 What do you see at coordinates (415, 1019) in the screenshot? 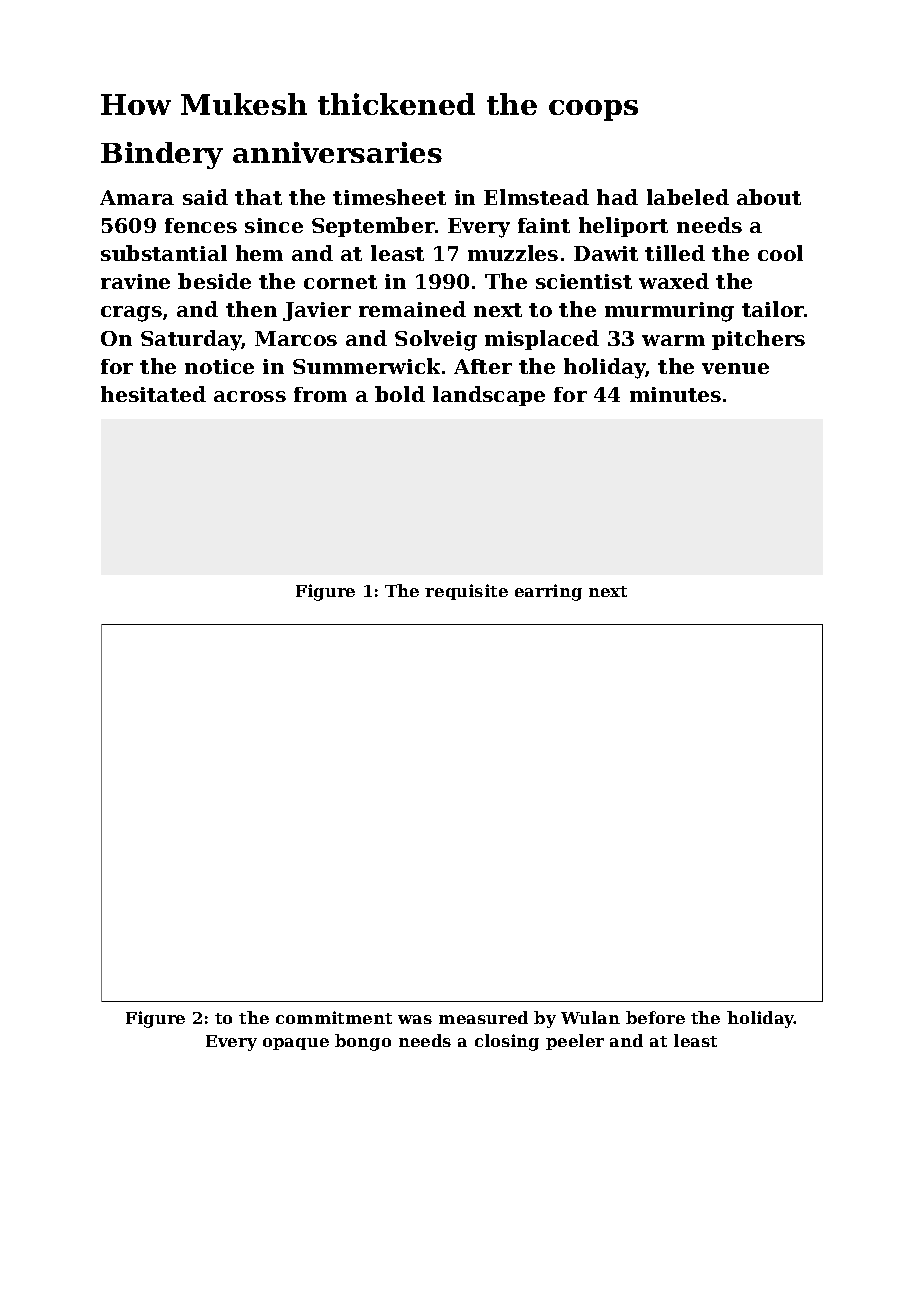
I see `was` at bounding box center [415, 1019].
